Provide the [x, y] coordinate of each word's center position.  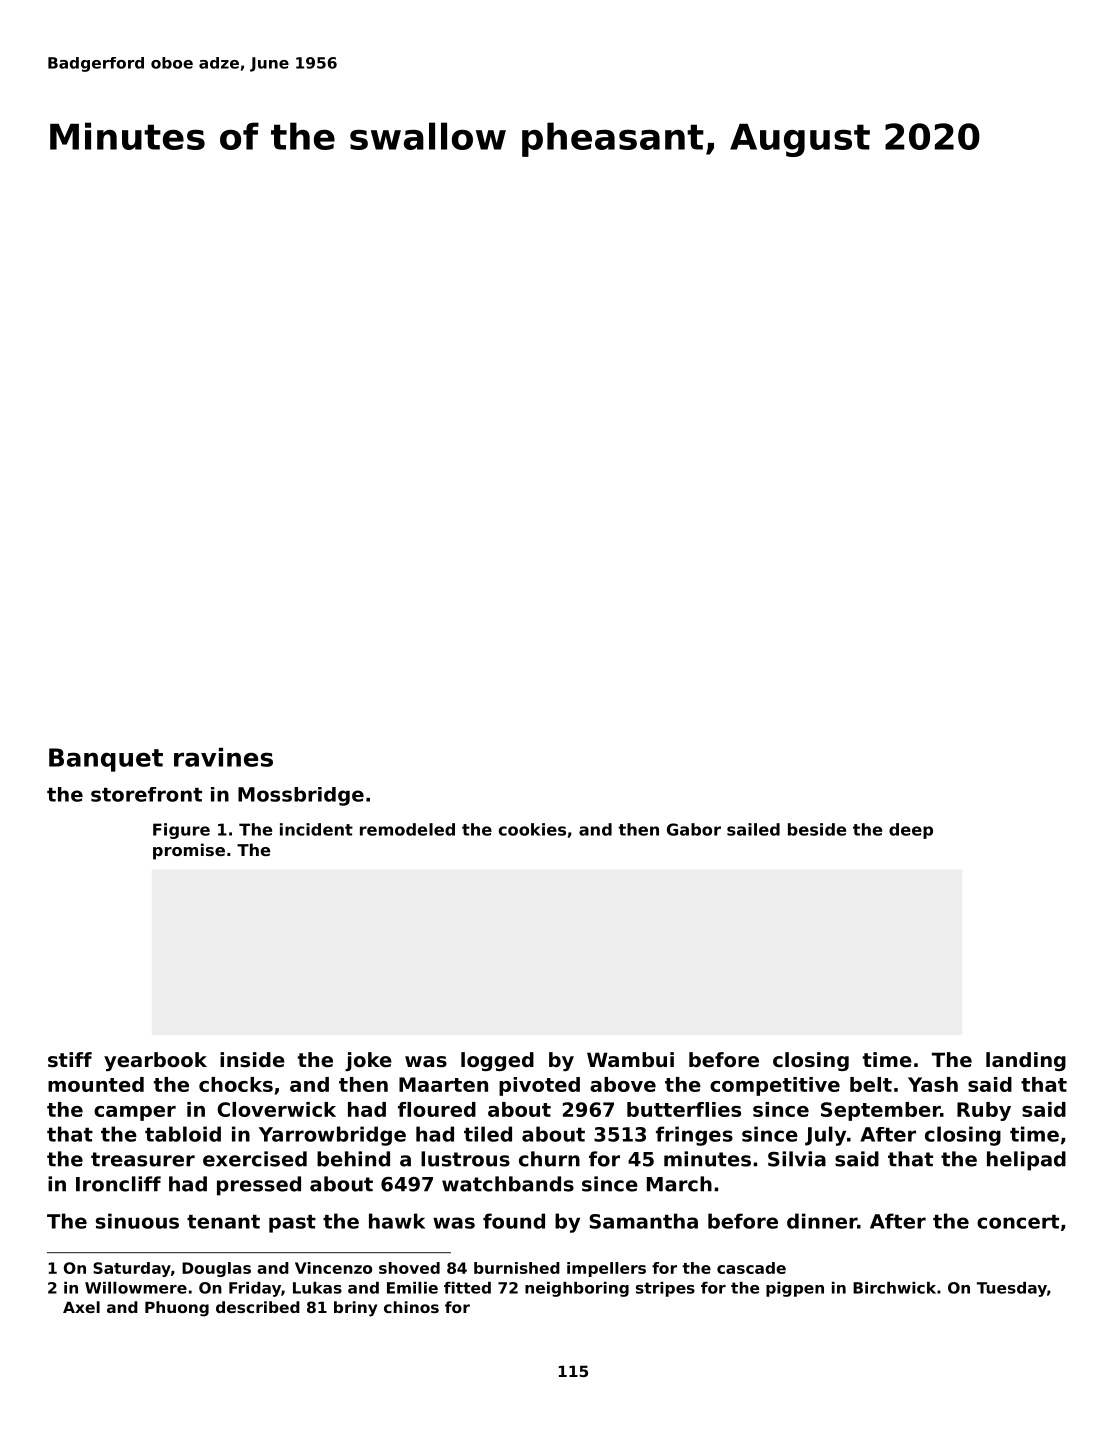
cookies [532, 829]
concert [1018, 1222]
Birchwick [894, 1288]
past [292, 1224]
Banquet [106, 760]
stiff [70, 1060]
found [514, 1221]
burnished [517, 1268]
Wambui [630, 1060]
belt [871, 1084]
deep [911, 831]
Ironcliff [118, 1184]
